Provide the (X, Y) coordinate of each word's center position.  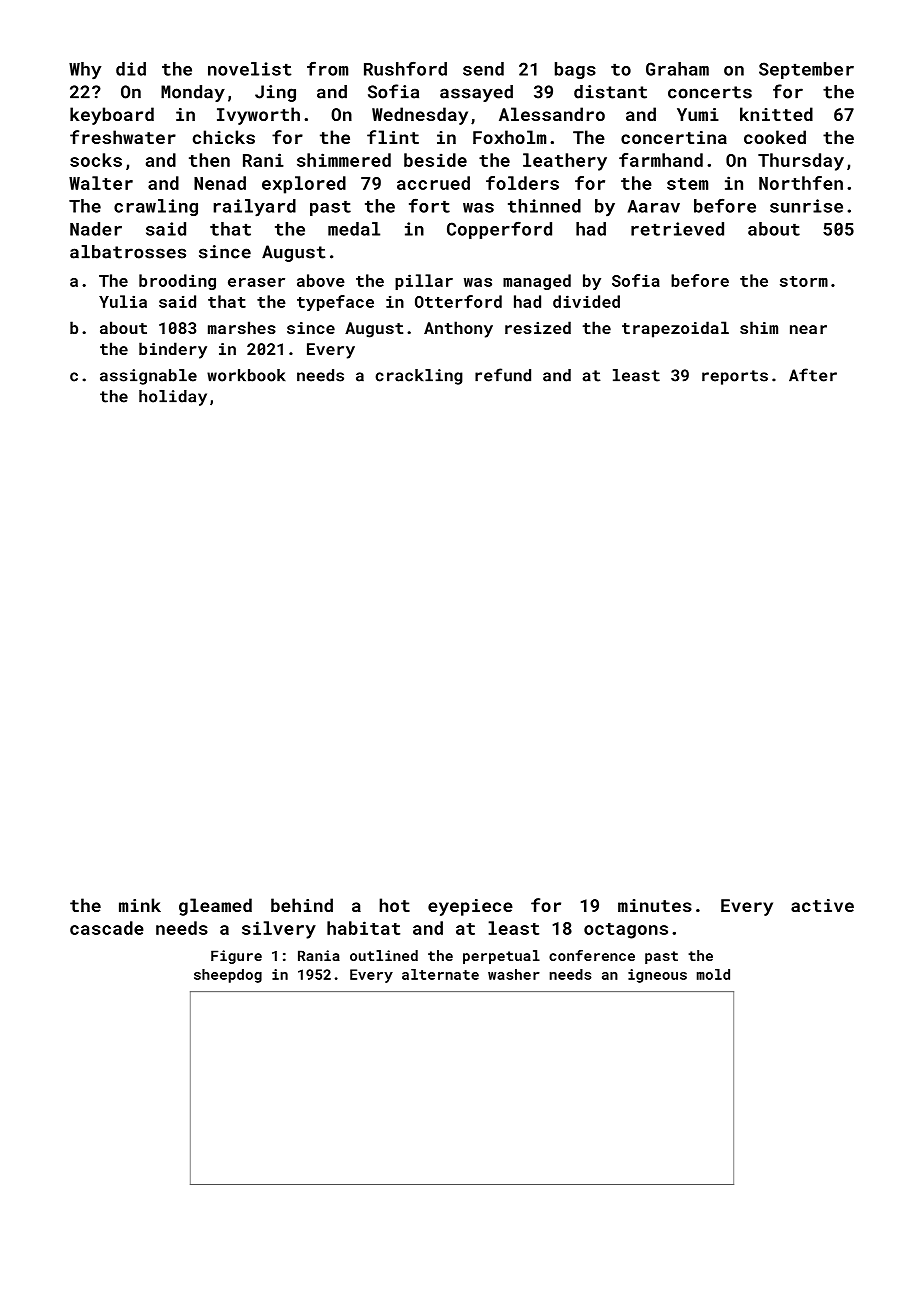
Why (85, 71)
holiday (173, 398)
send (483, 69)
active (822, 905)
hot (394, 905)
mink (140, 905)
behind (302, 905)
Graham (677, 69)
